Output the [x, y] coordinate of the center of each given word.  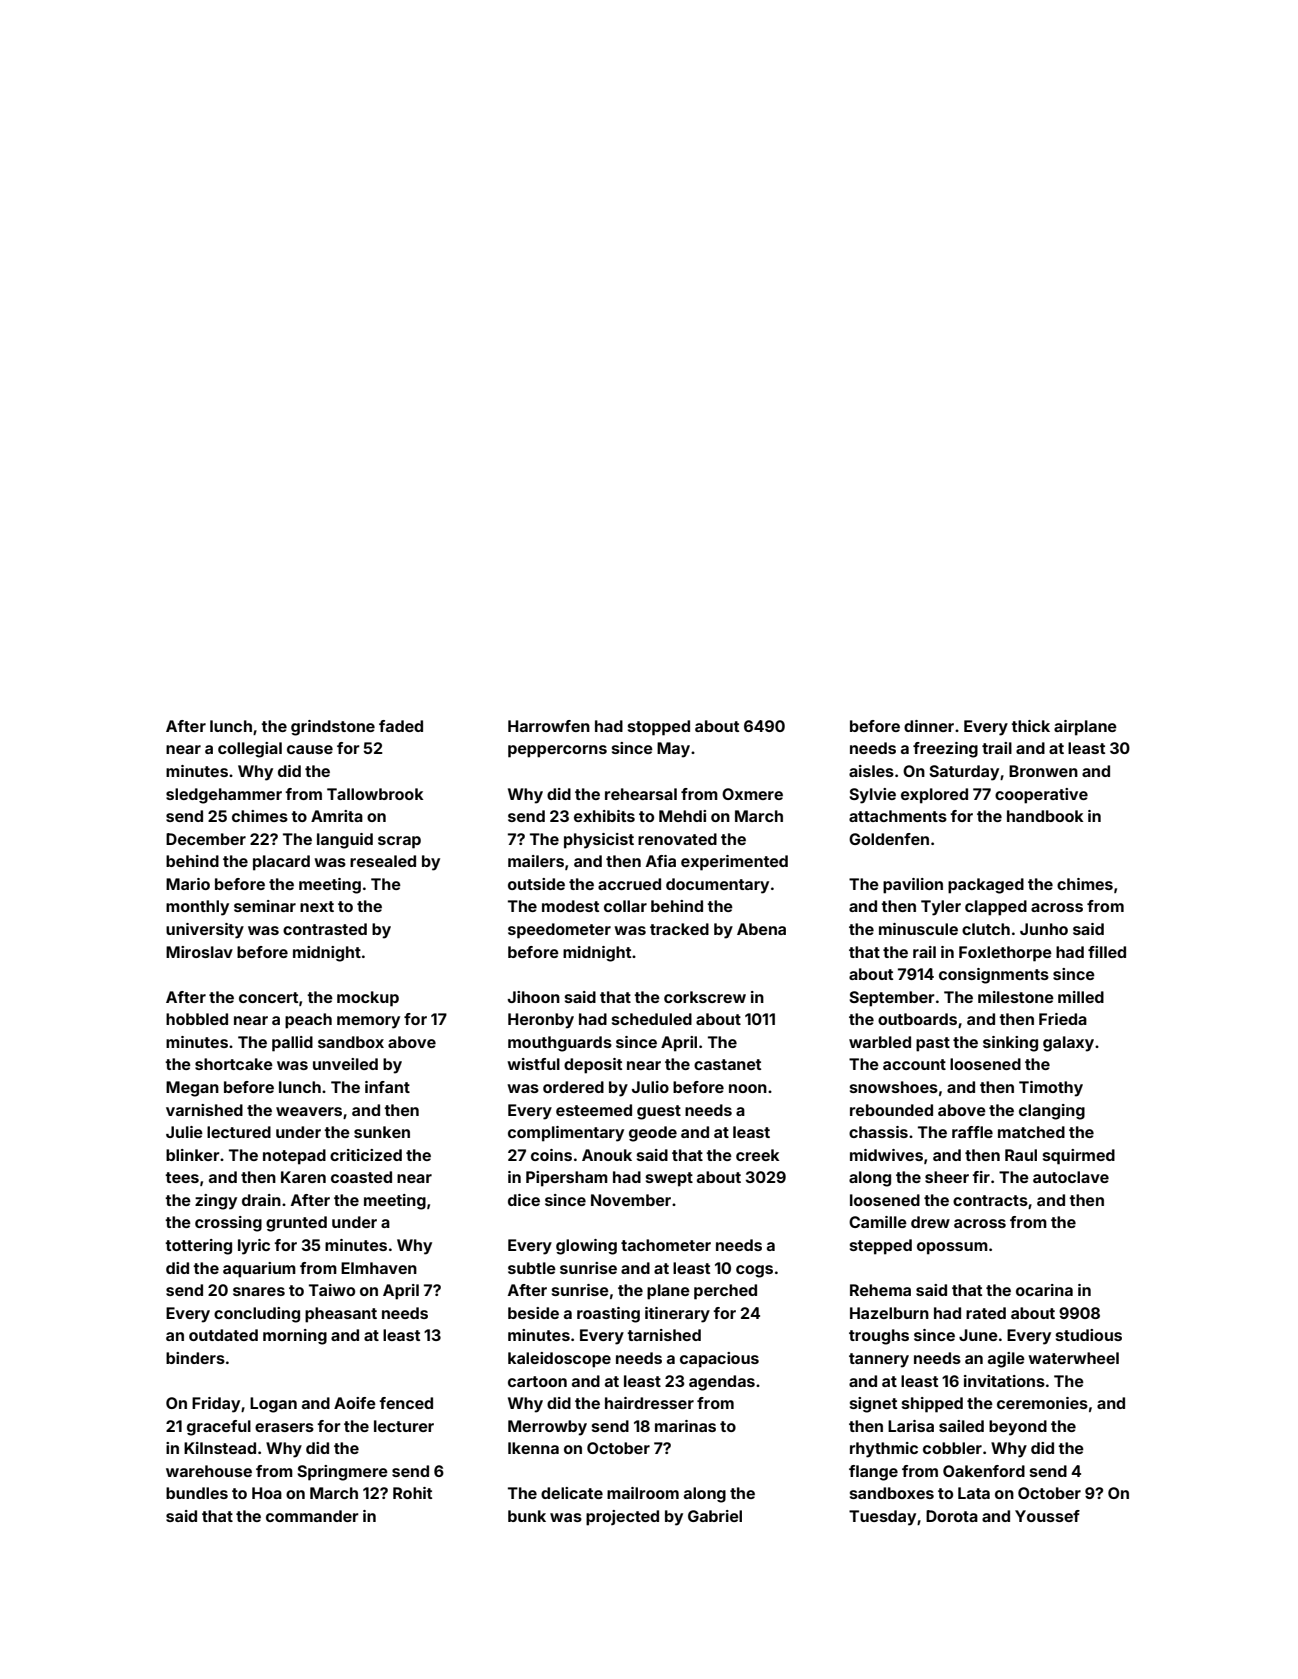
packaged [986, 886]
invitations [1004, 1381]
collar [625, 906]
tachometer [666, 1245]
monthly [197, 908]
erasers [284, 1427]
